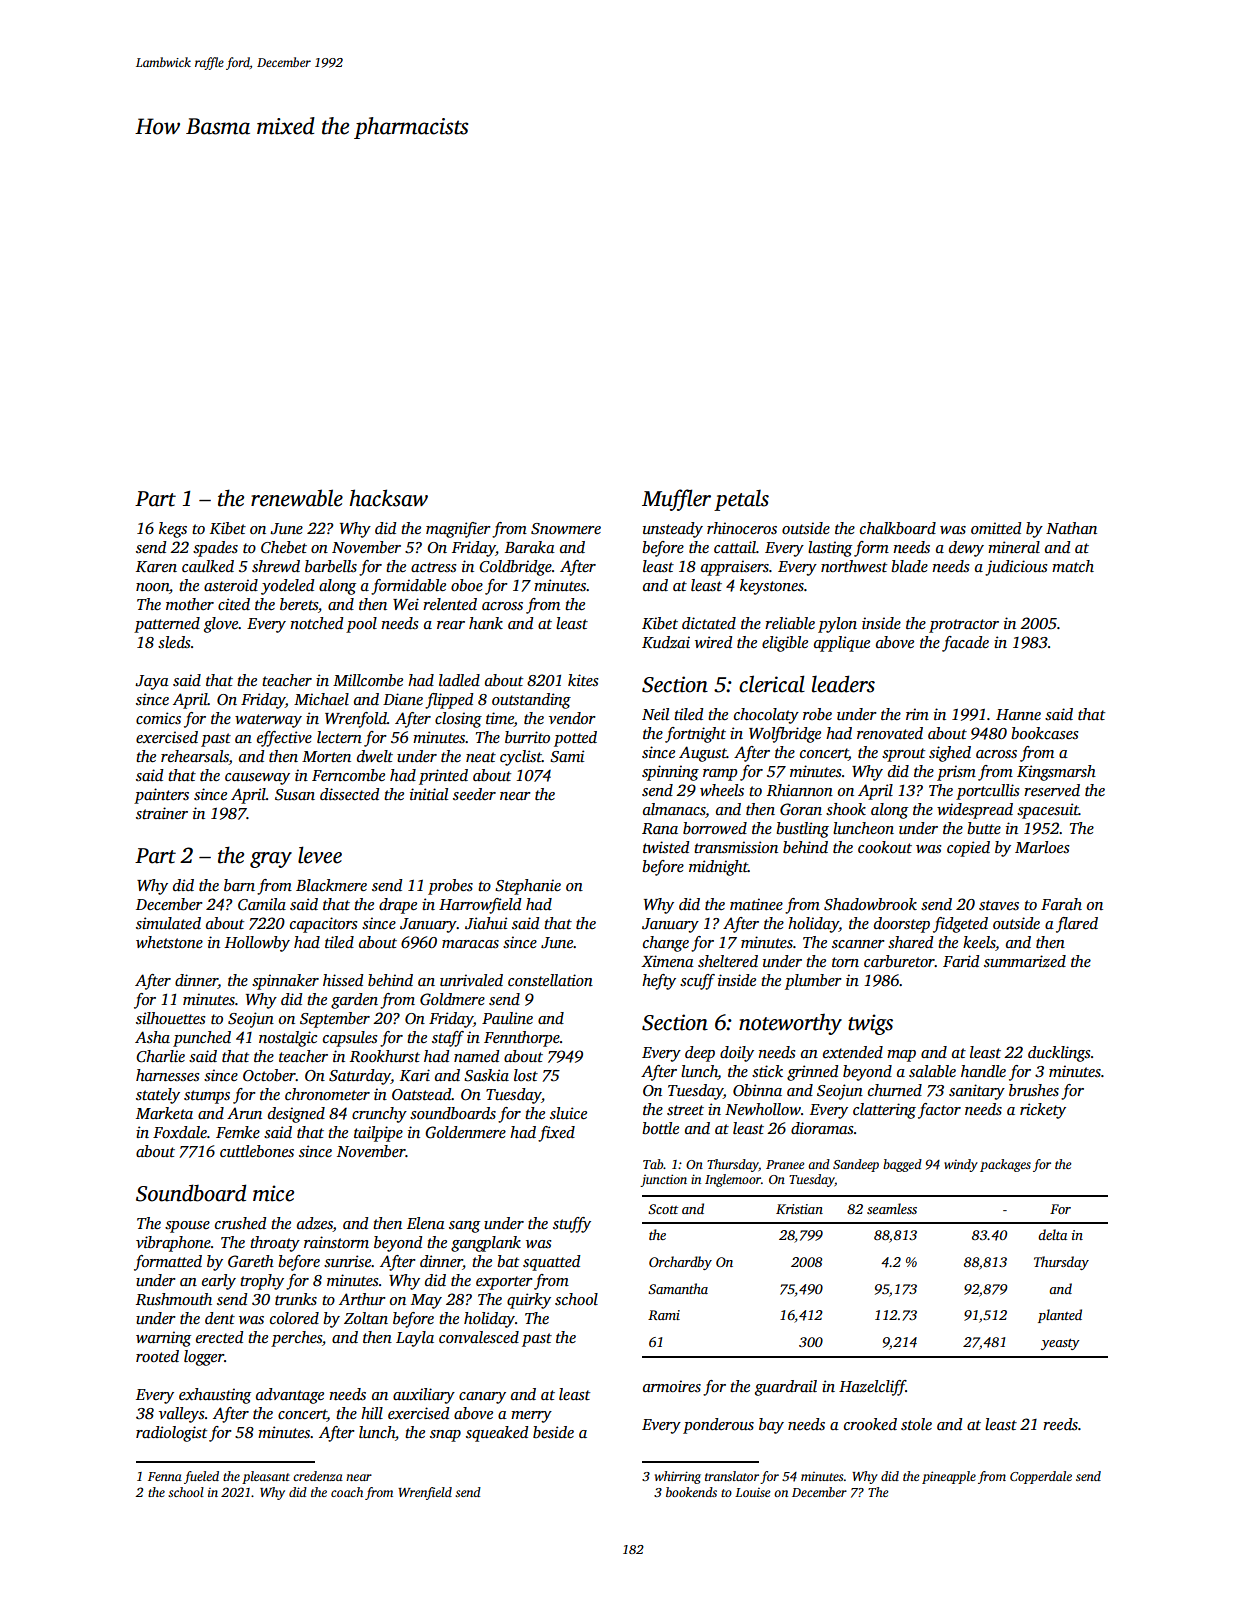 The width and height of the page is (1244, 1610). Describe the element at coordinates (691, 1492) in the page. I see `bookends` at that location.
